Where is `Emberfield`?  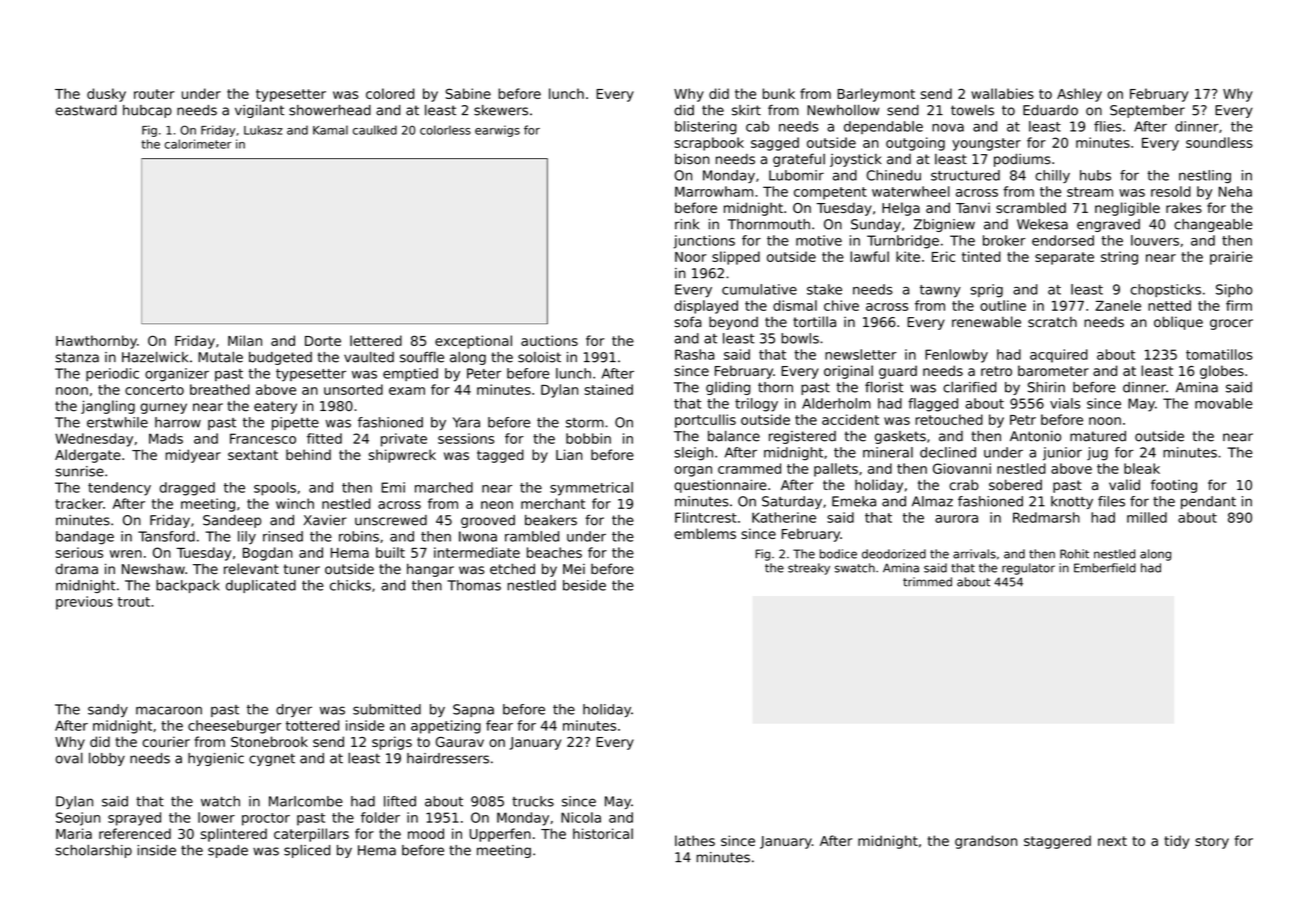
Emberfield is located at coordinates (1105, 568).
